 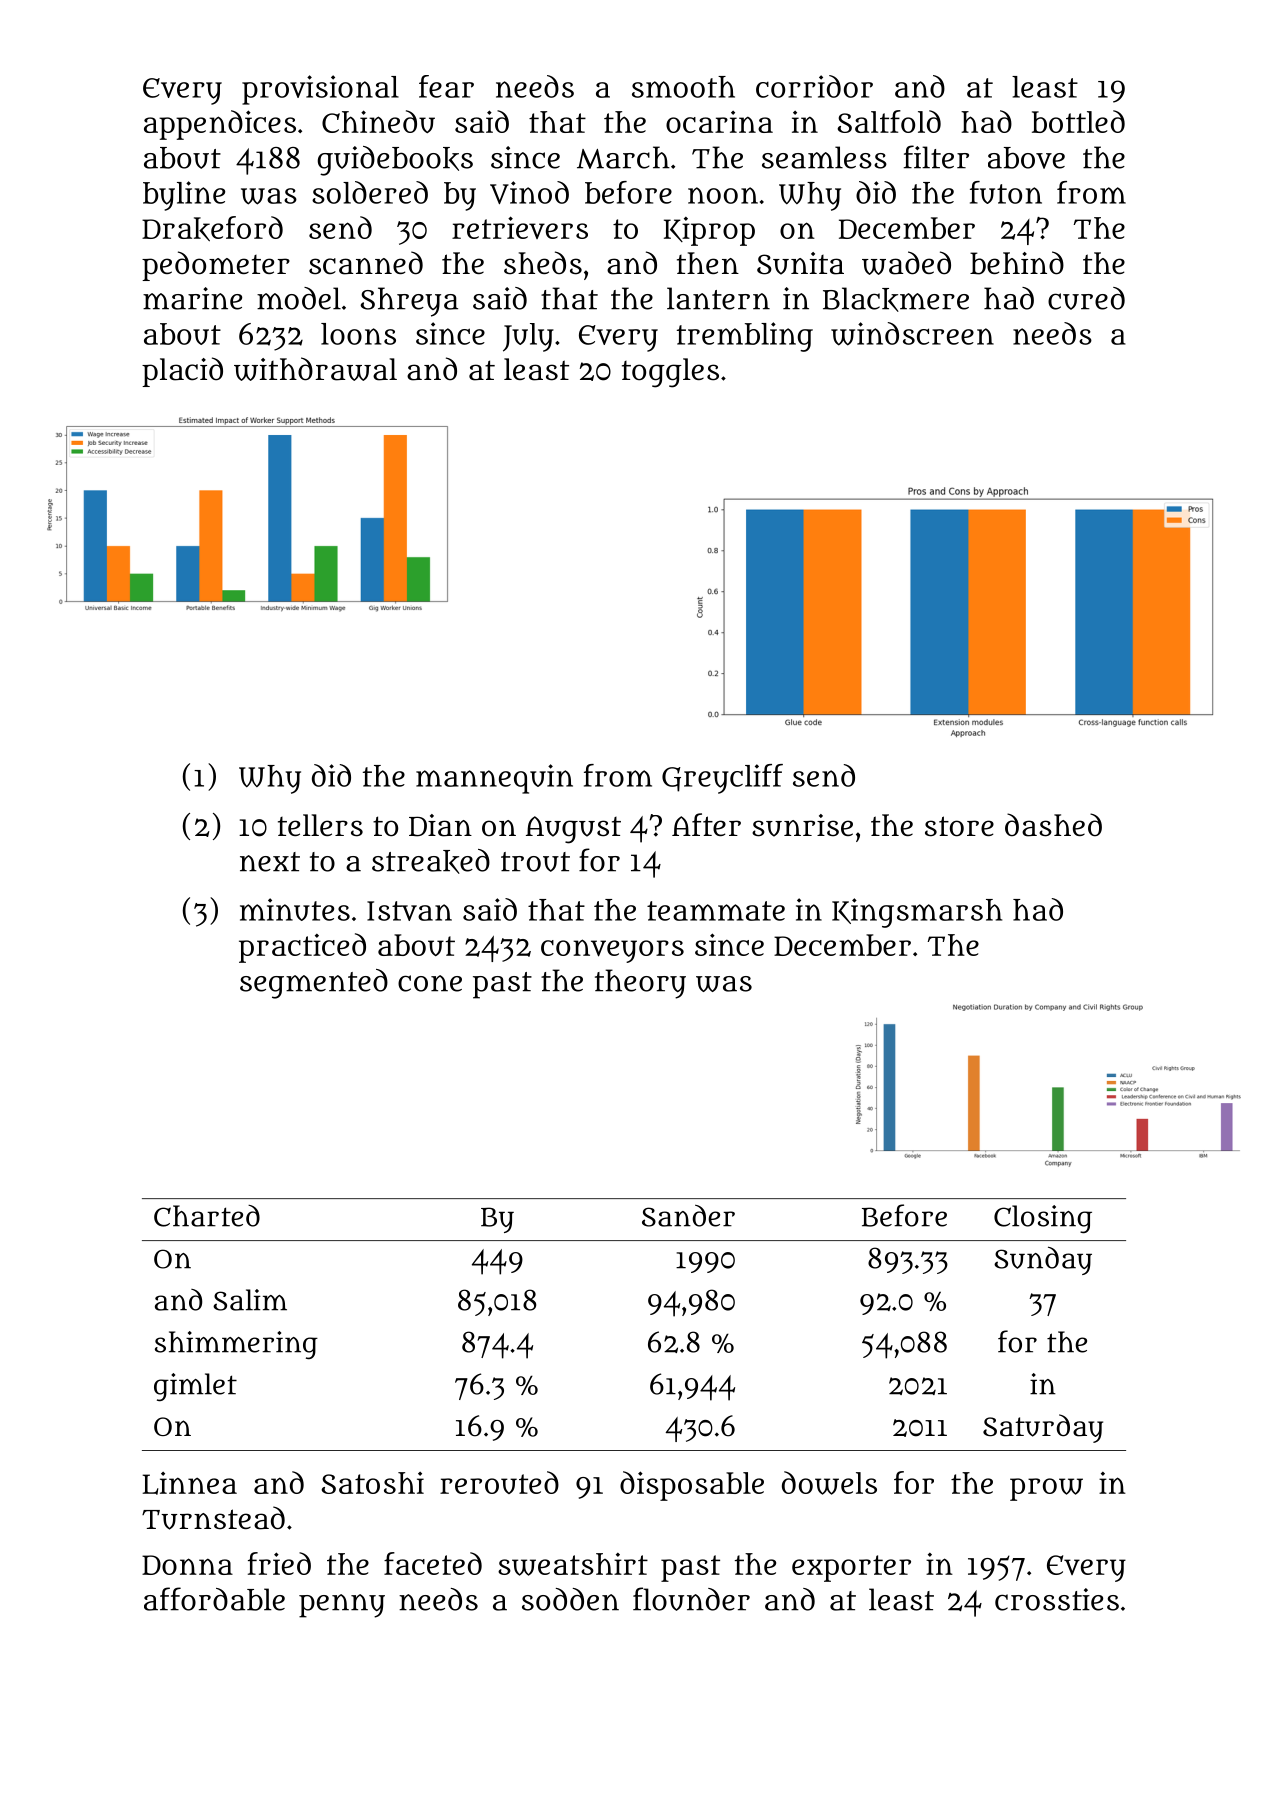 I want to click on Linnea, so click(x=190, y=1483).
